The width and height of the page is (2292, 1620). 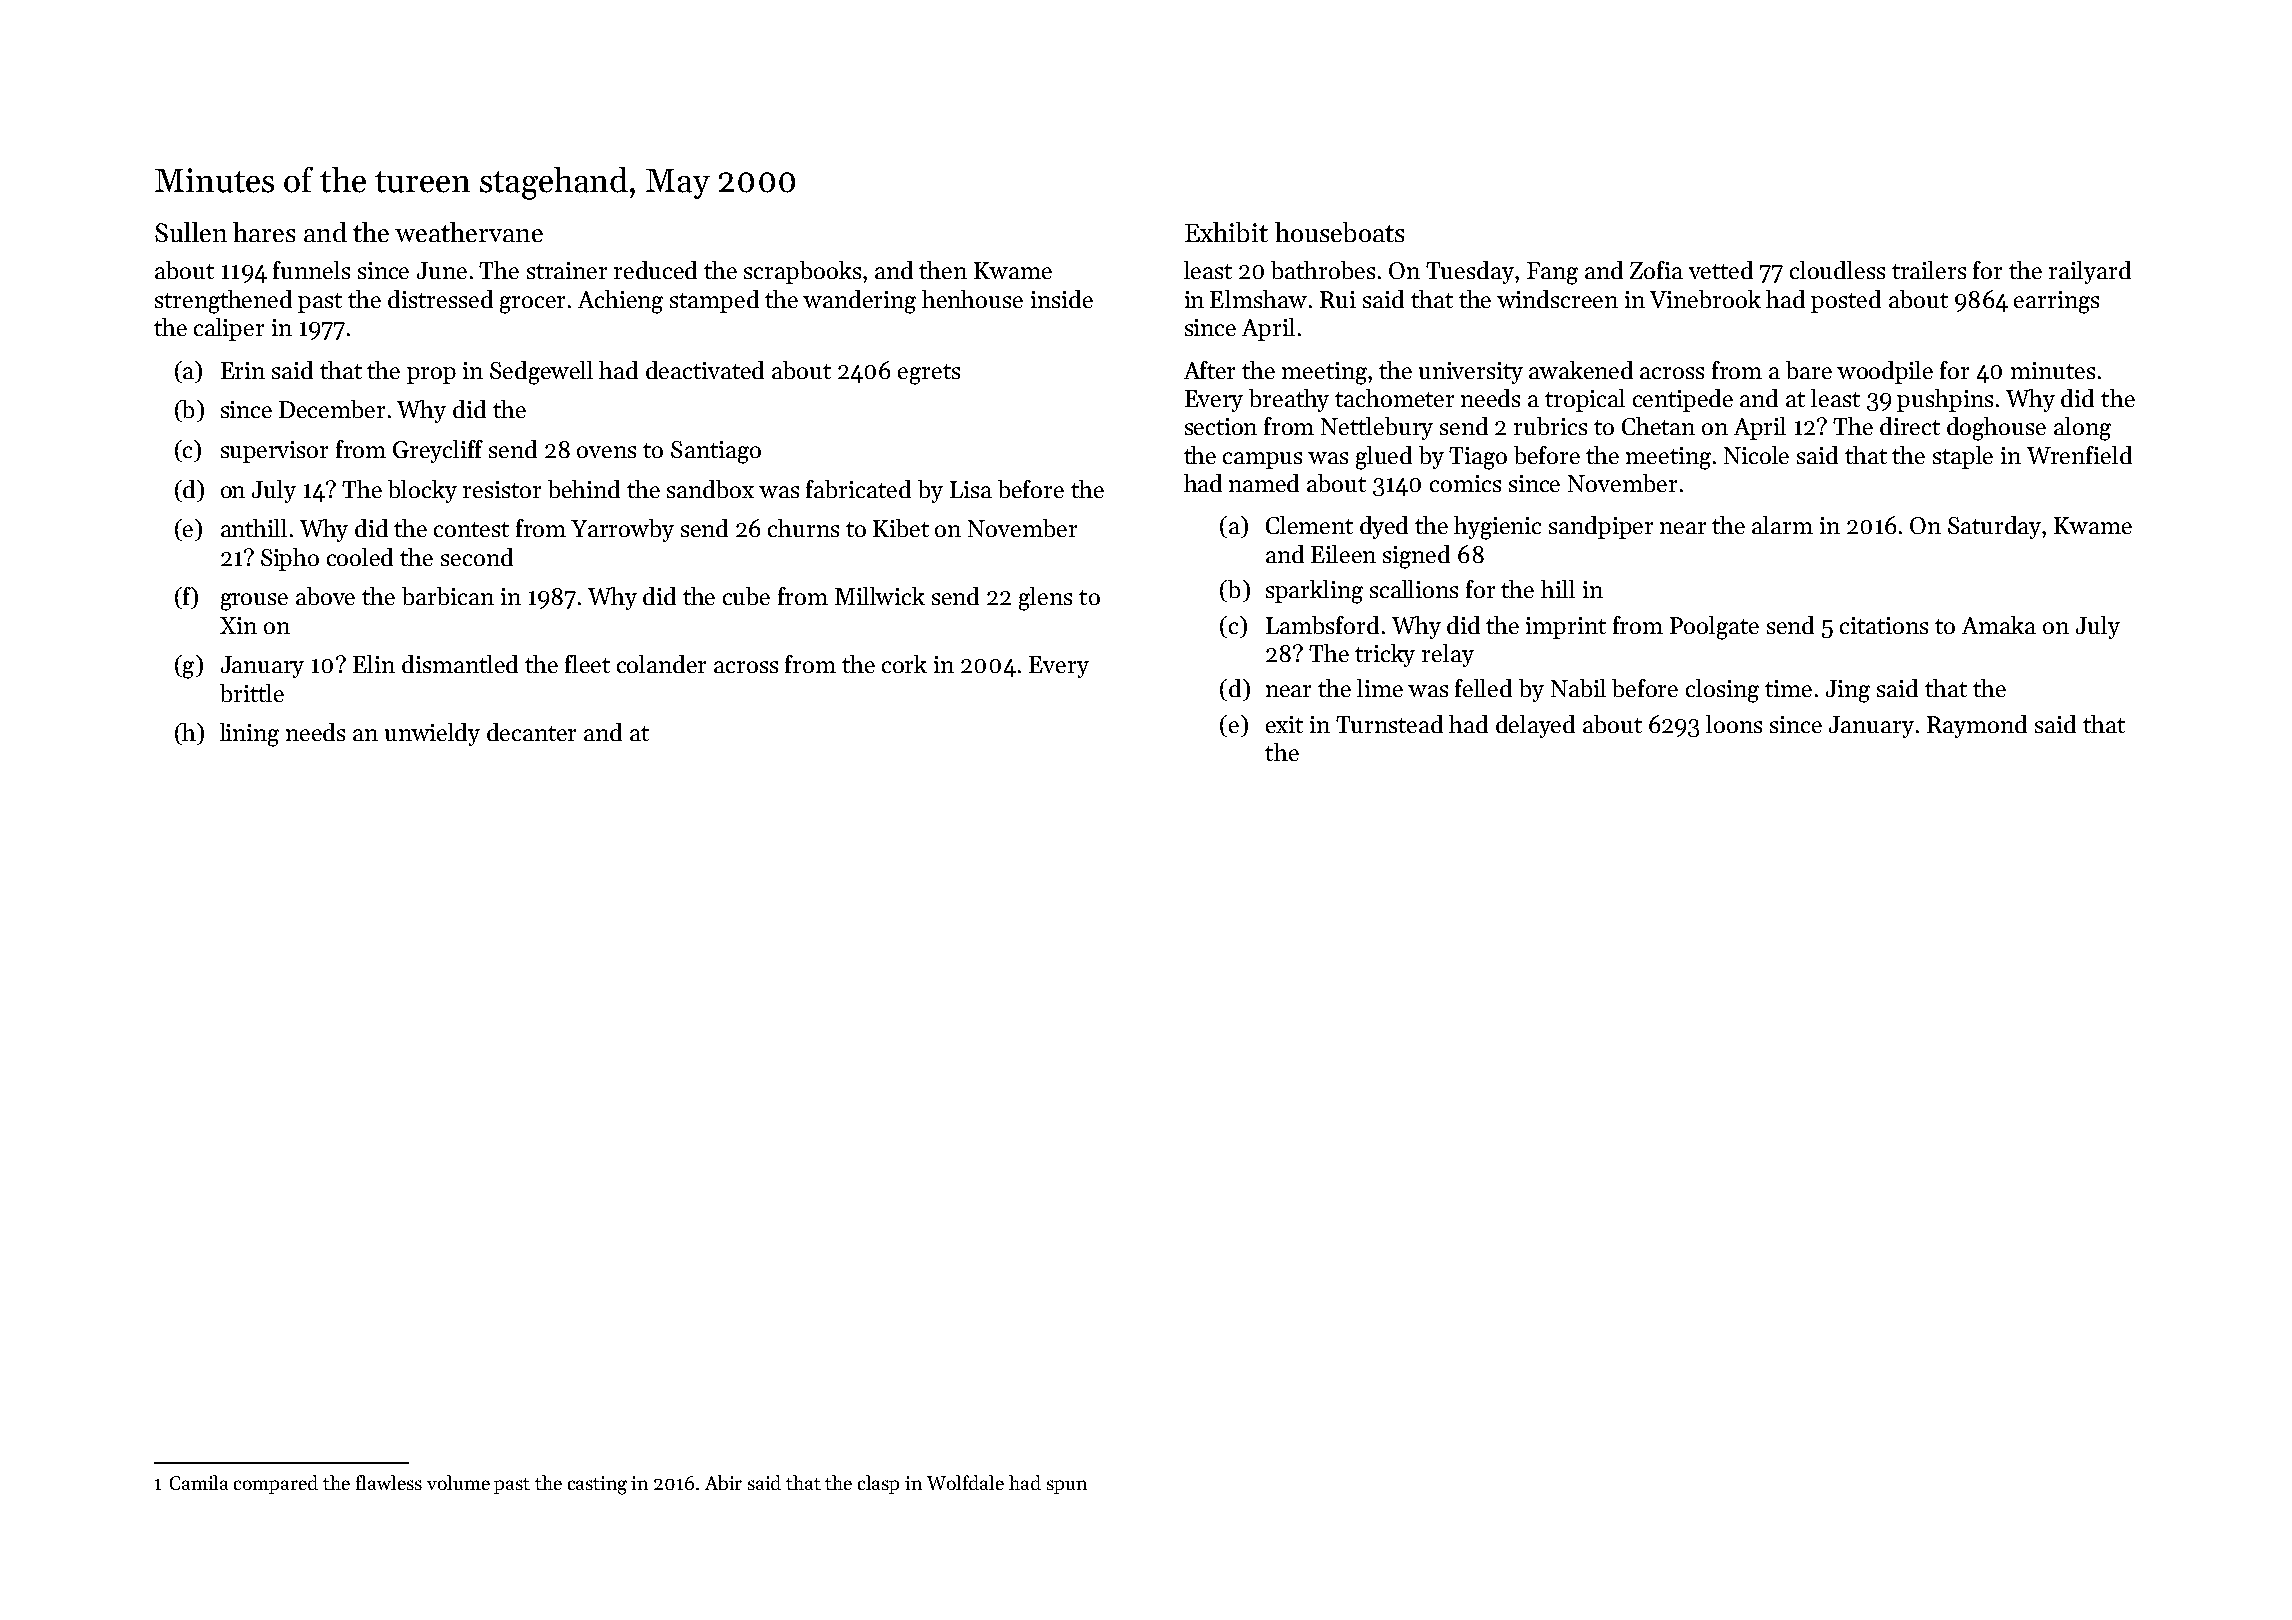 I want to click on spun, so click(x=1067, y=1487).
